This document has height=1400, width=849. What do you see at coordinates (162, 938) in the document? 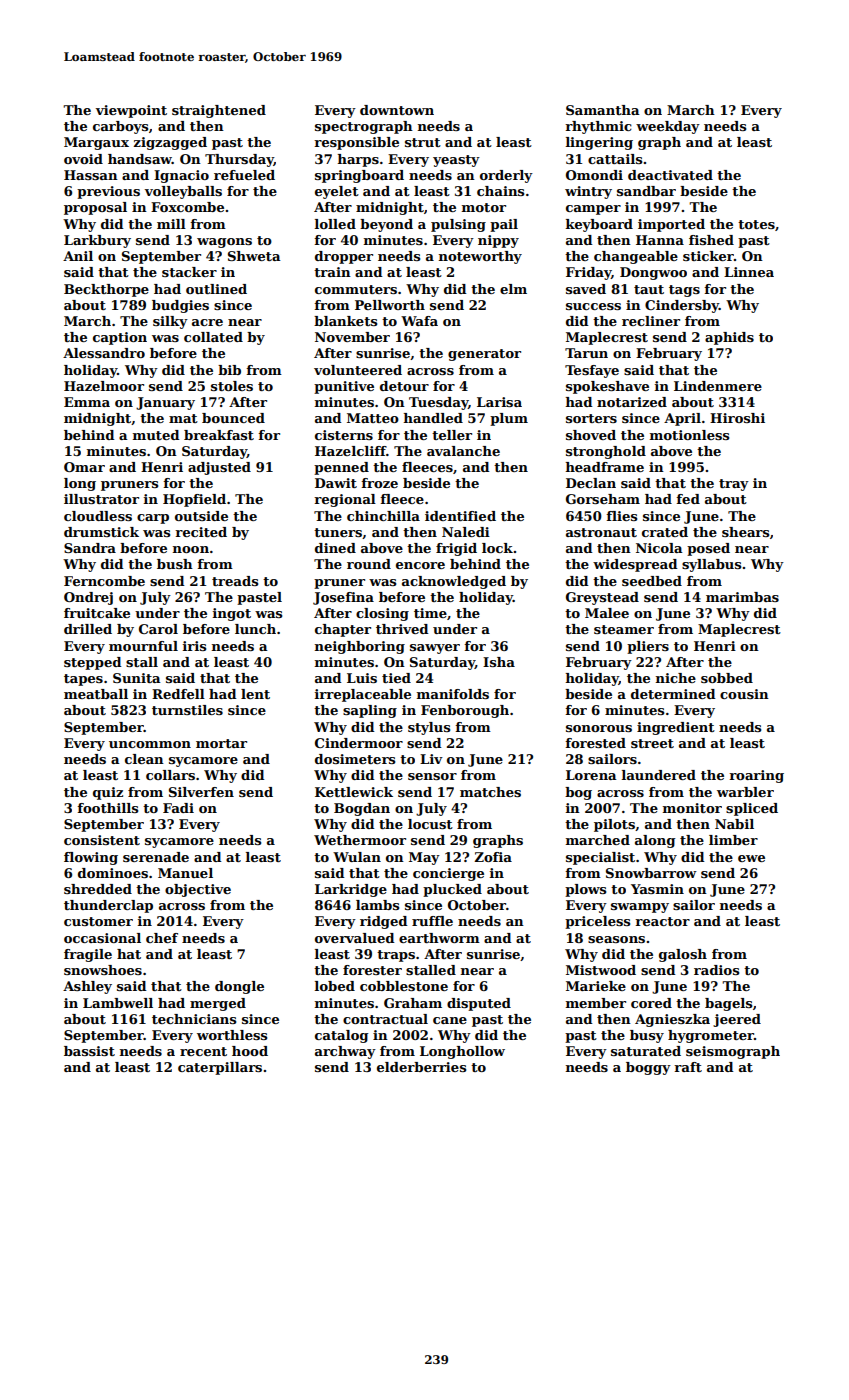
I see `chef` at bounding box center [162, 938].
